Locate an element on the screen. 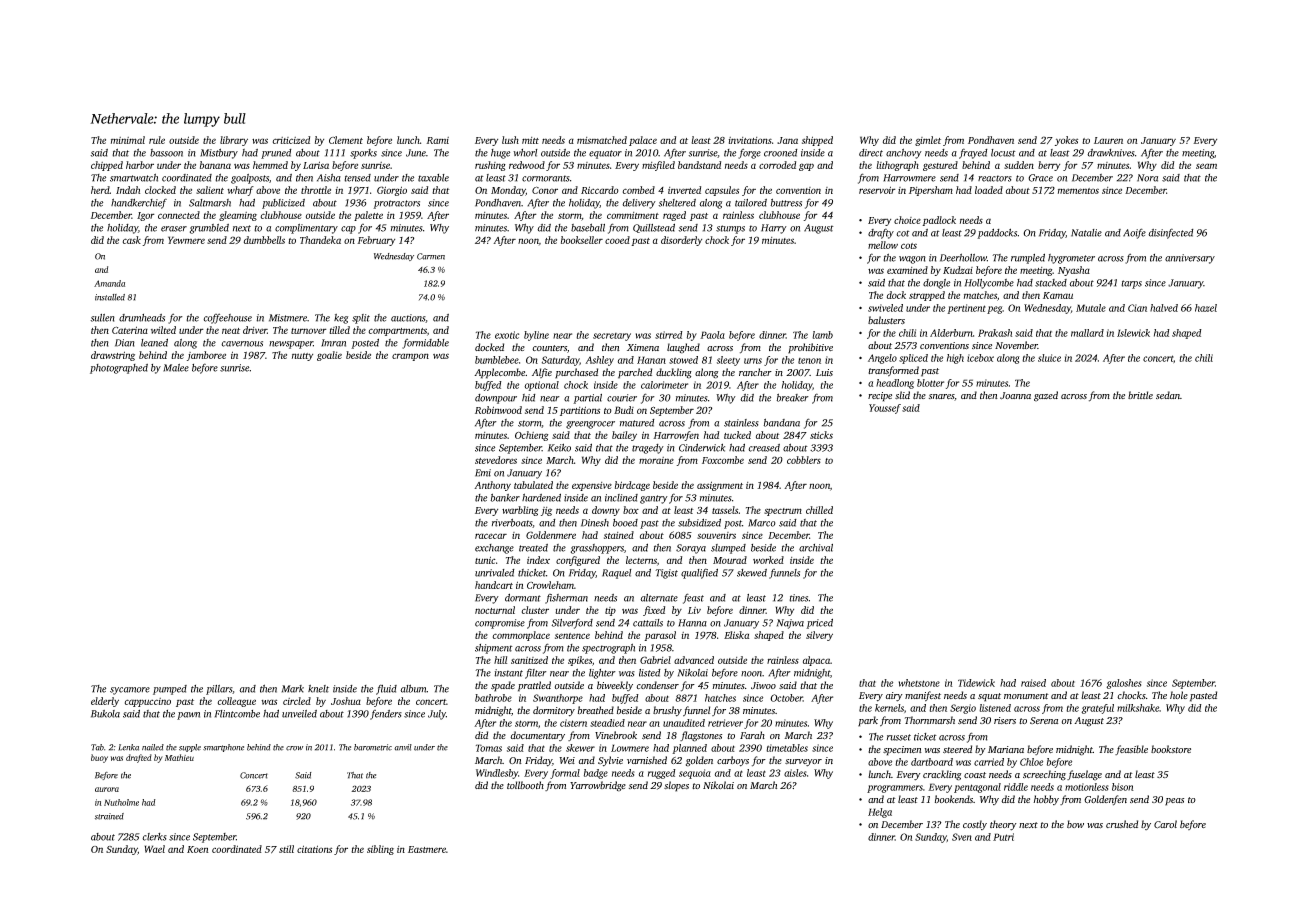 This screenshot has height=924, width=1308. goalie is located at coordinates (329, 356).
